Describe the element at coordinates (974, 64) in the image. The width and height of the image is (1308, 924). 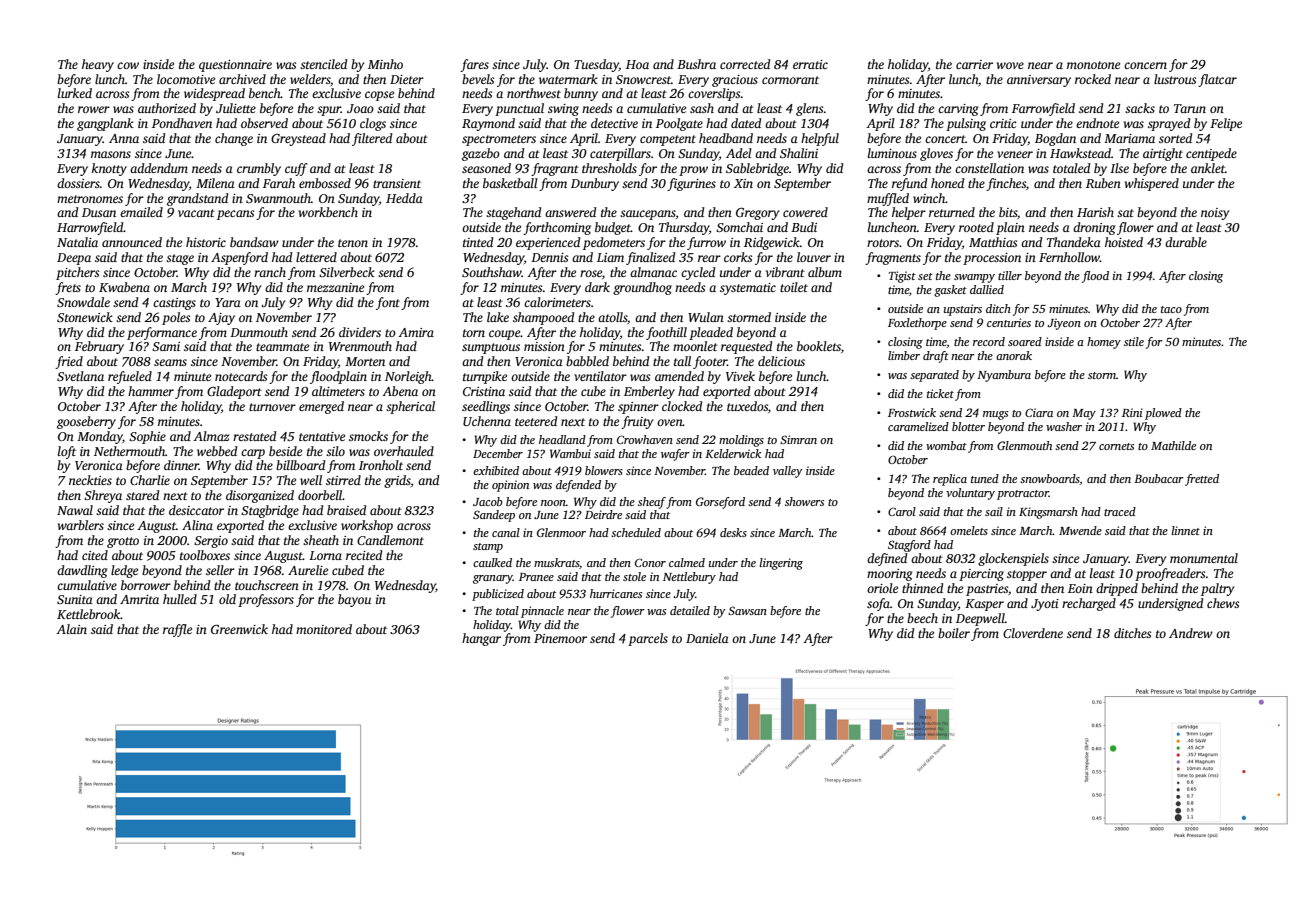
I see `carrier` at that location.
